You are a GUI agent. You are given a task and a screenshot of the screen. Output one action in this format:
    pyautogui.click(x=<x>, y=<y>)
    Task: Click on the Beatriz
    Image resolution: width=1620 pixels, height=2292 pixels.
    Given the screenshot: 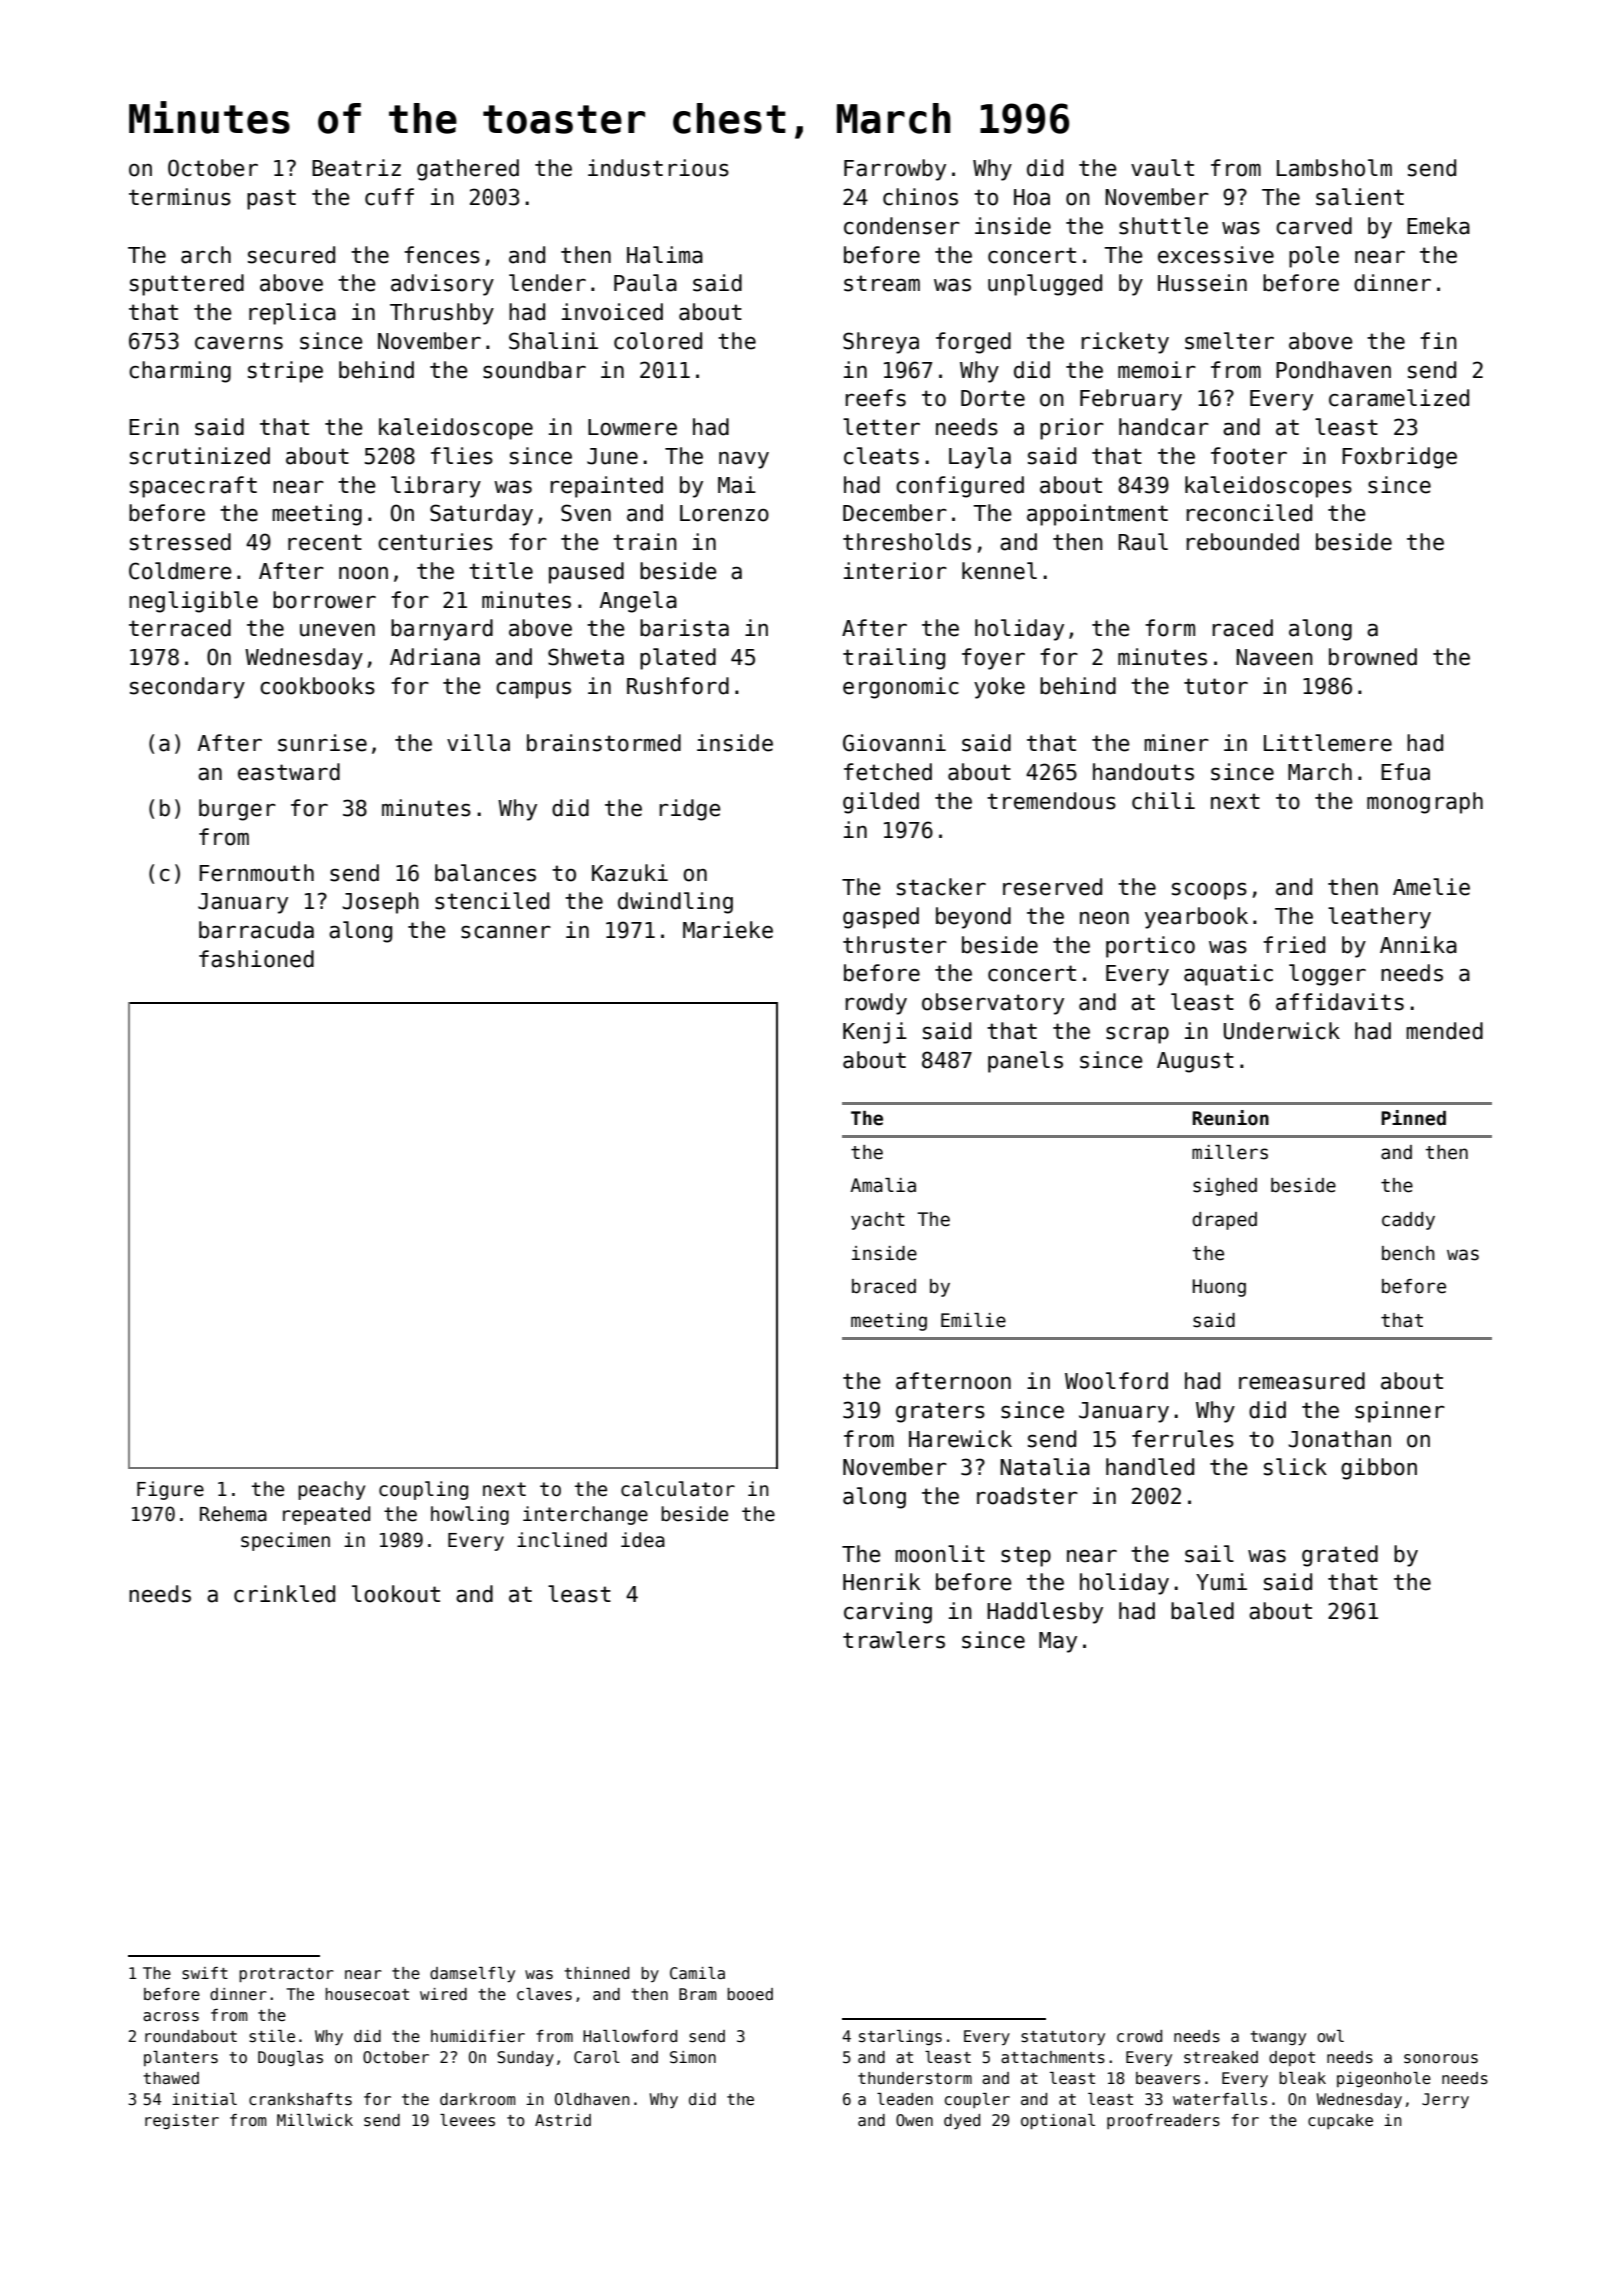 What is the action you would take?
    pyautogui.click(x=356, y=168)
